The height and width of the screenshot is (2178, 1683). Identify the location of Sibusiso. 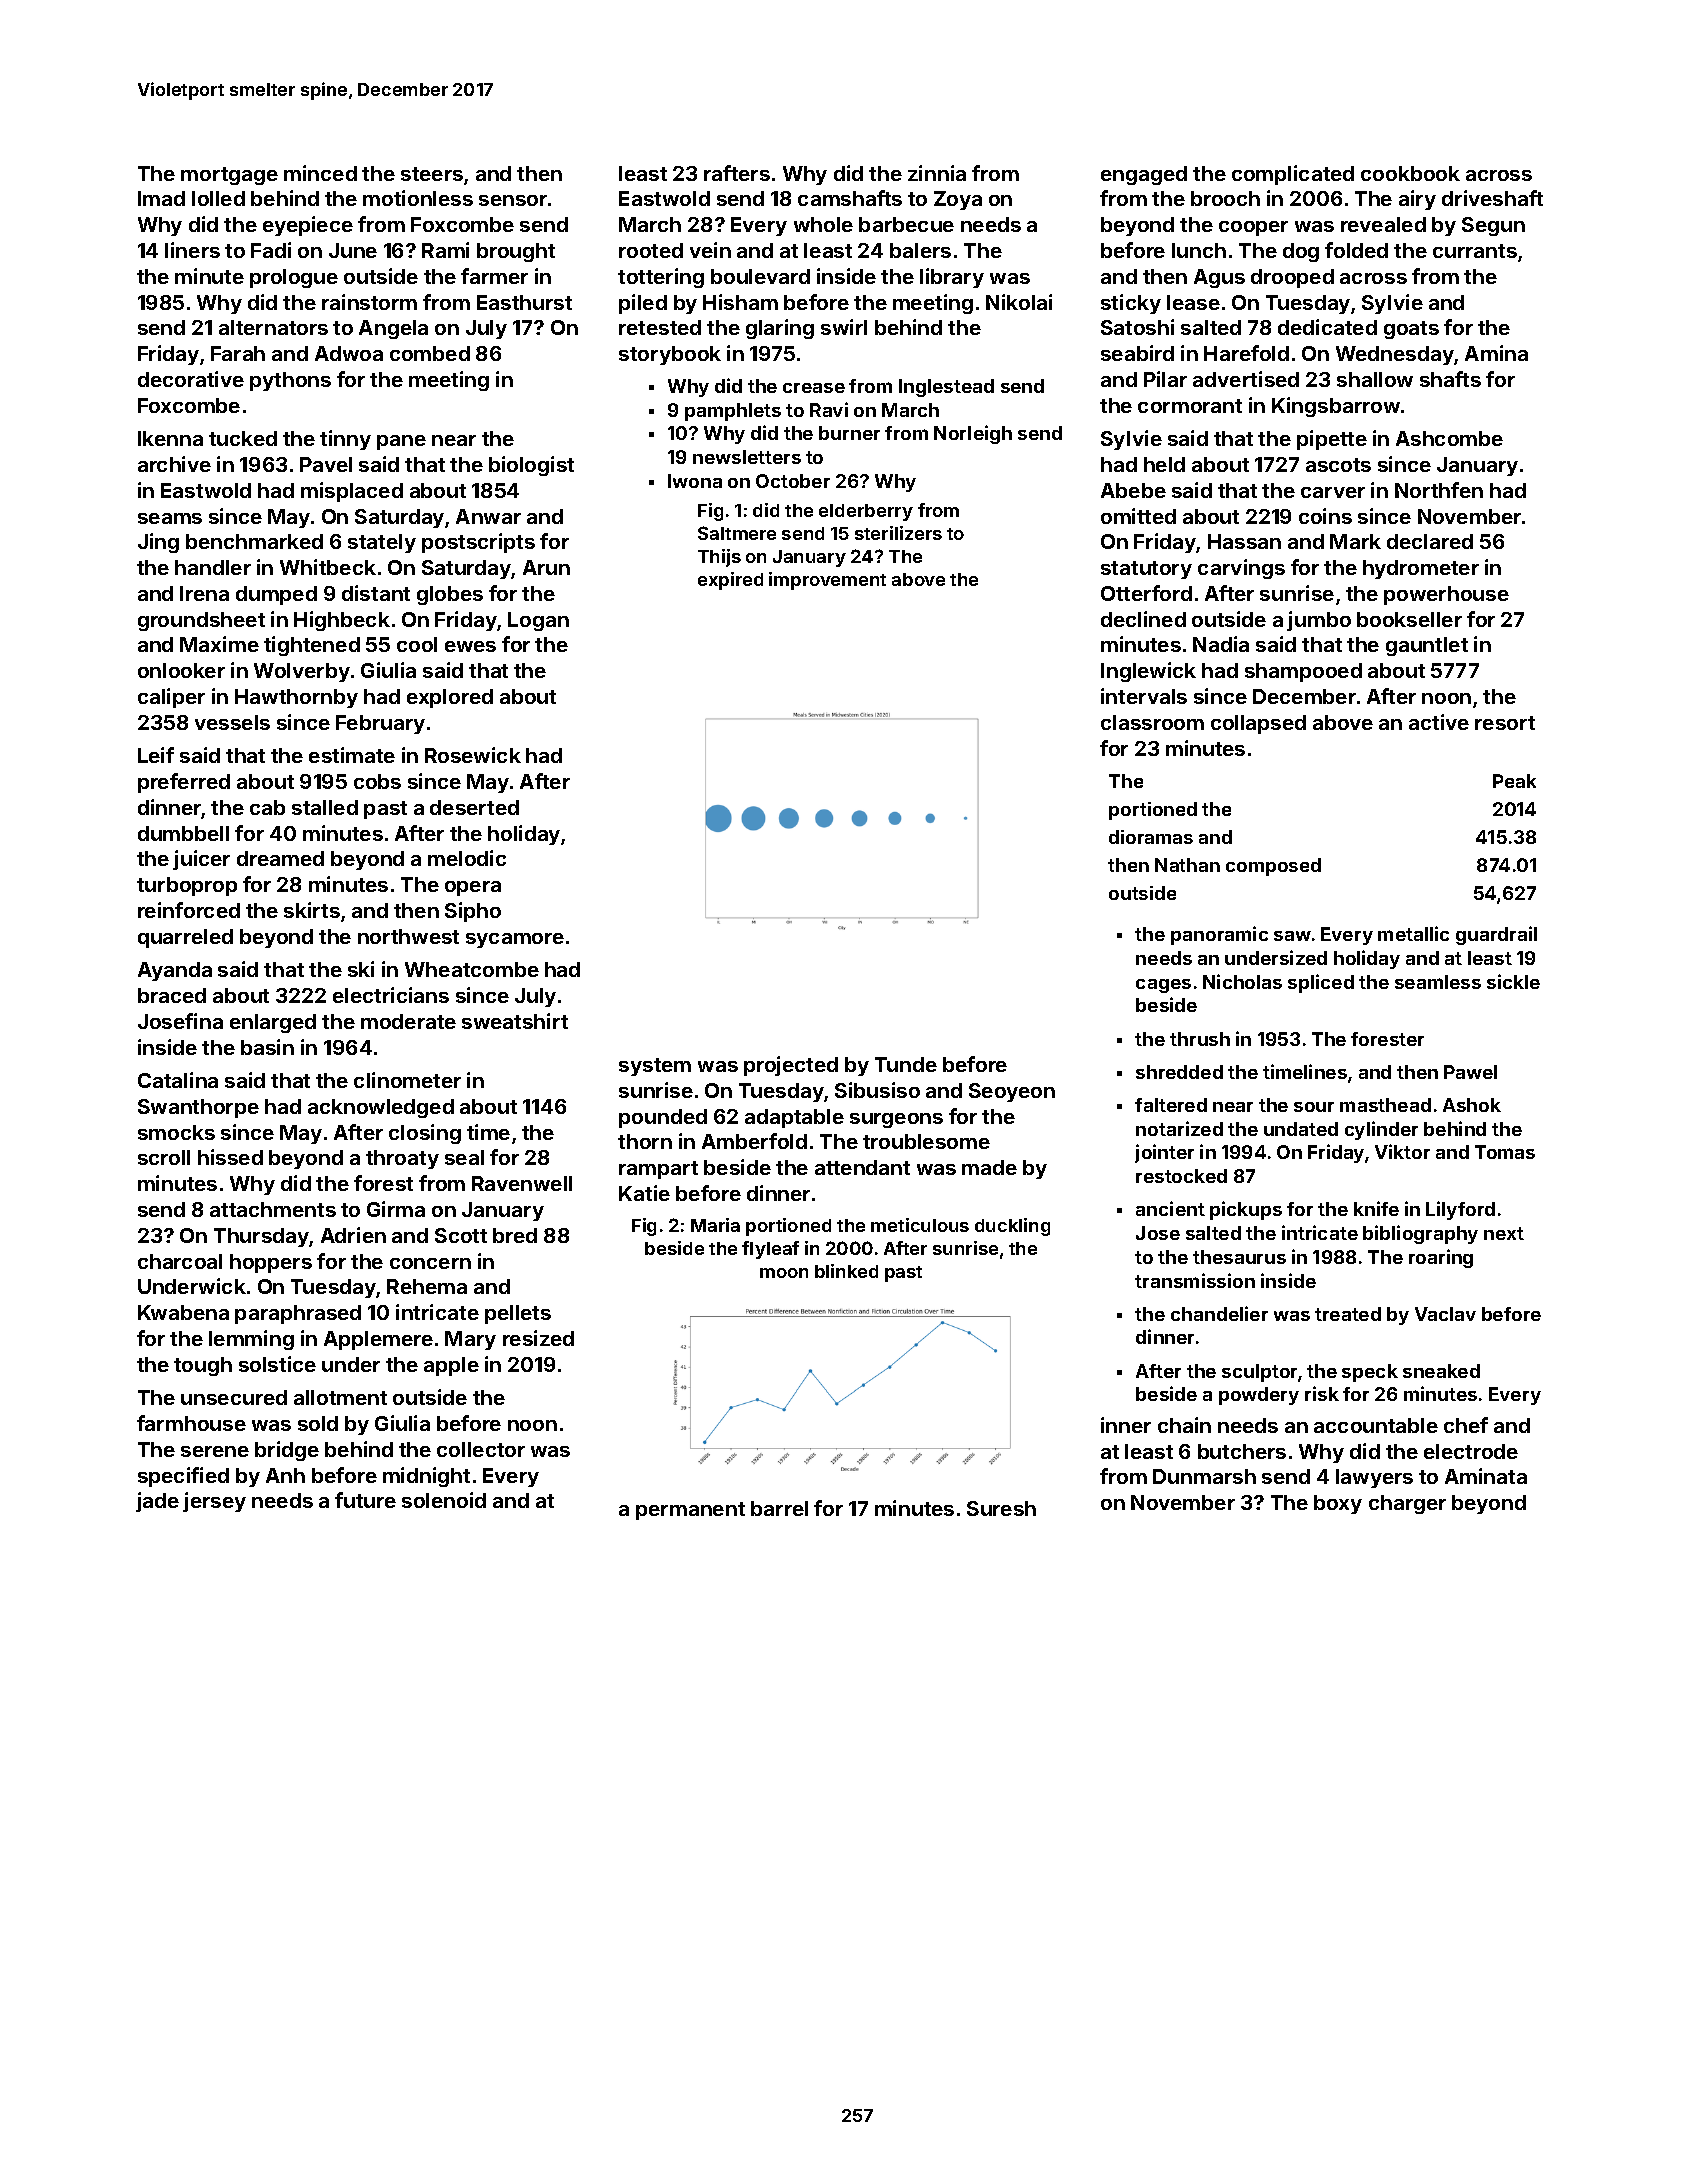
(877, 1090).
